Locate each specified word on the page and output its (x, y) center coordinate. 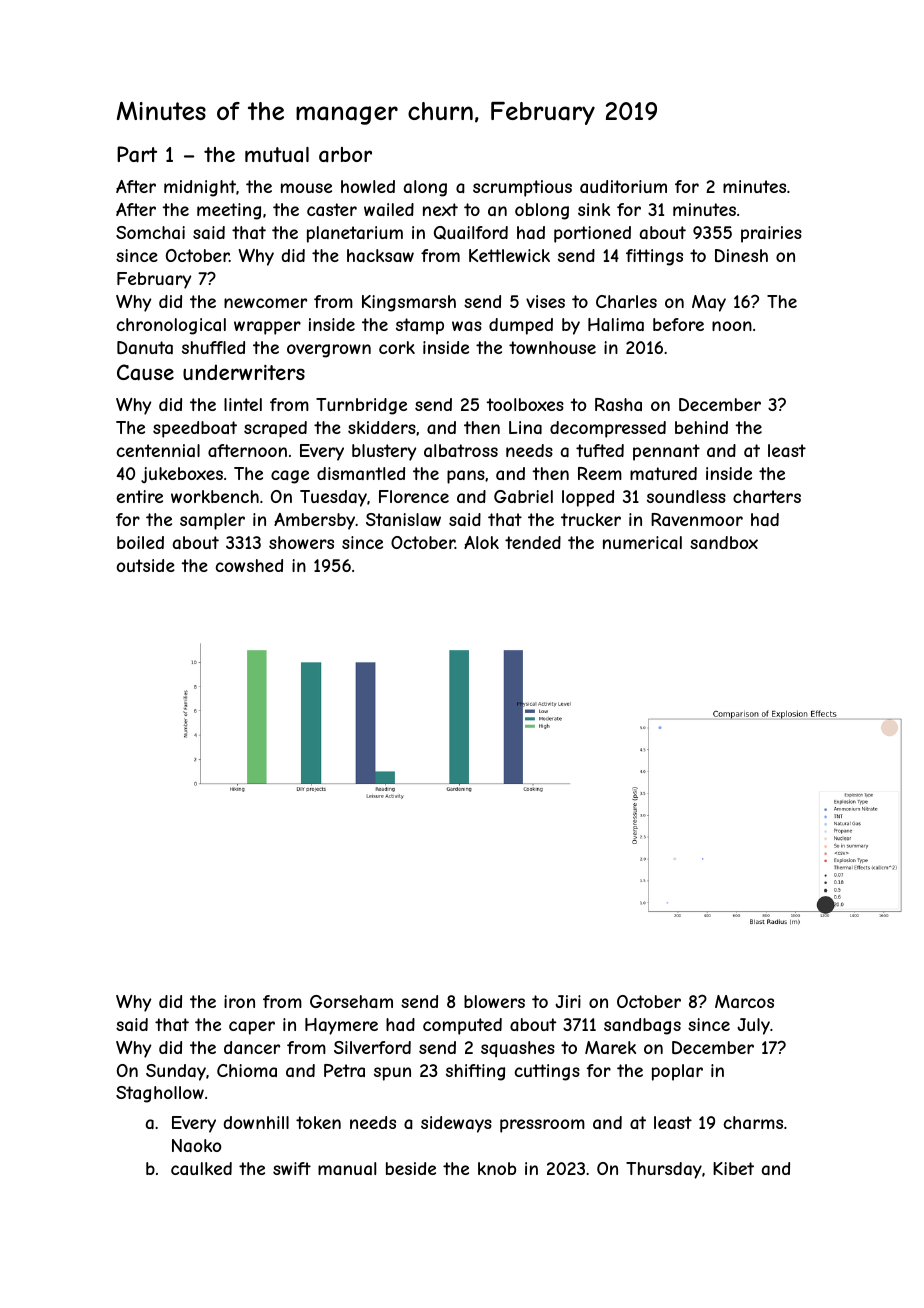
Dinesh (741, 255)
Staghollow (160, 1094)
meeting (229, 211)
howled (368, 186)
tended (533, 542)
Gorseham (351, 1001)
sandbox (724, 542)
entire (140, 496)
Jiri (568, 1001)
